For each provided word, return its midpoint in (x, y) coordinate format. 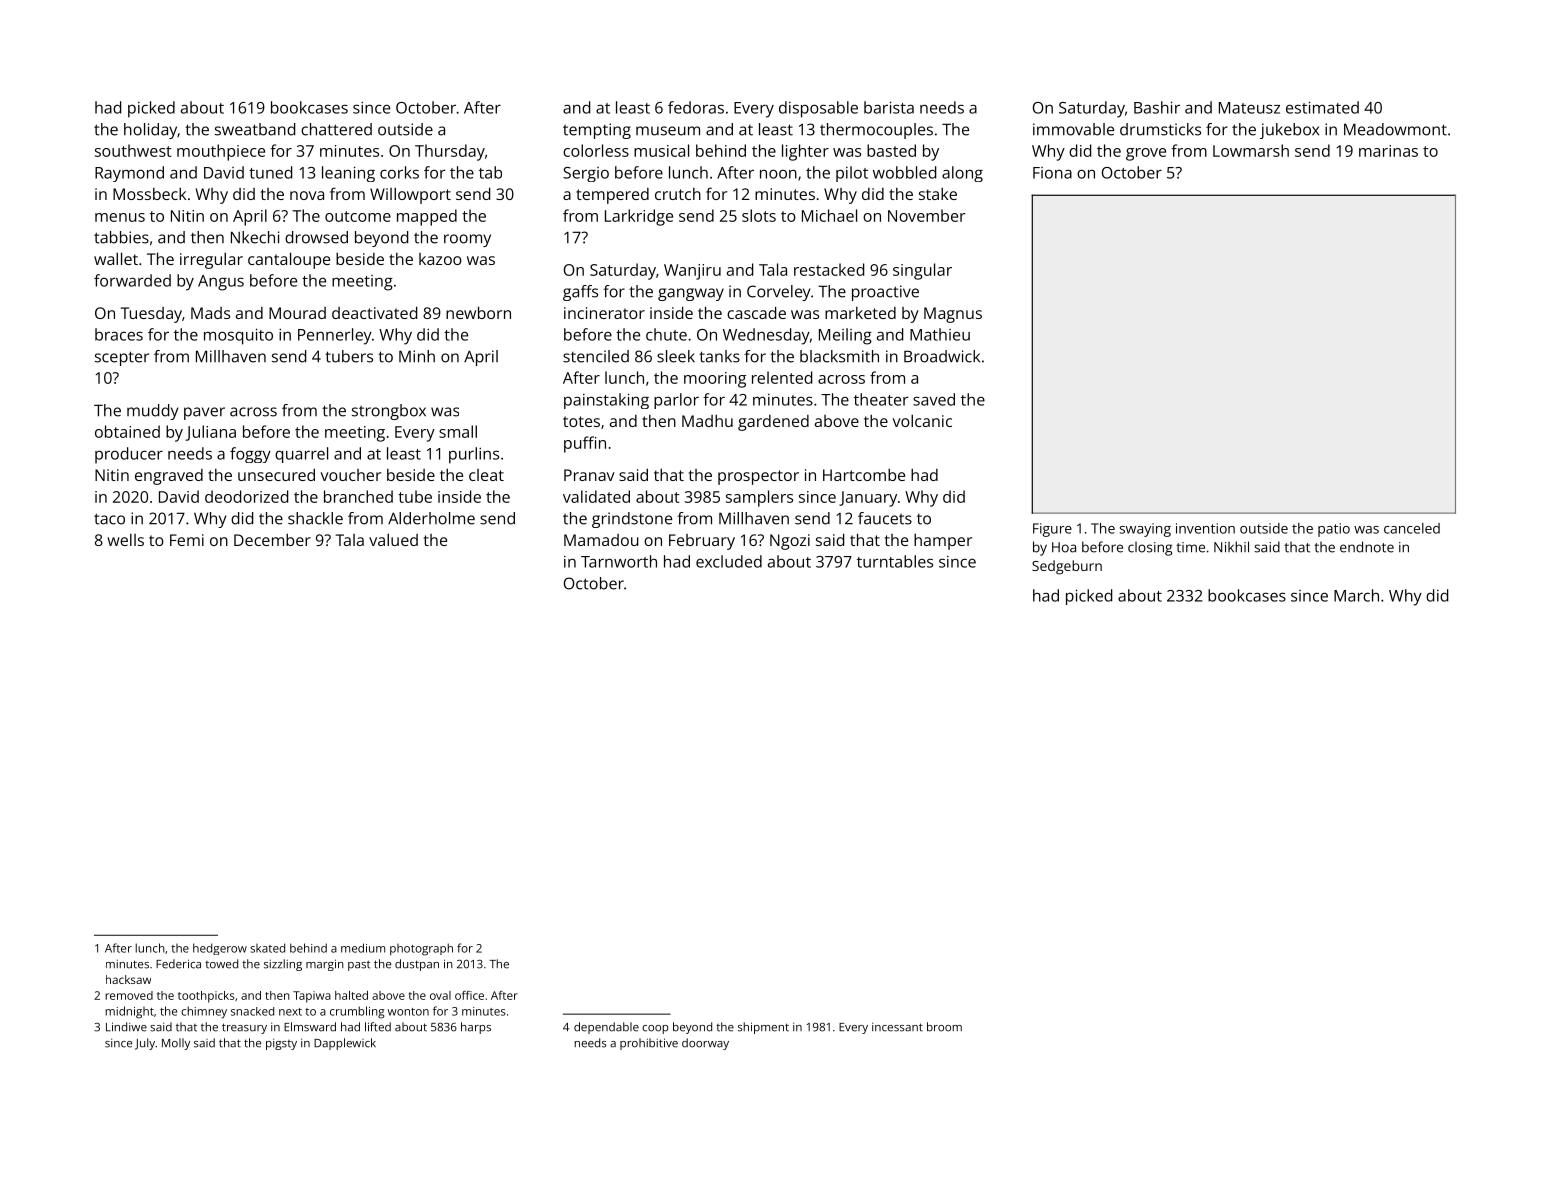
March (1356, 595)
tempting (597, 131)
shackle (315, 518)
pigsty (281, 1044)
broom (944, 1027)
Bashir (1157, 107)
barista (889, 107)
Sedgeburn (1067, 567)
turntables (895, 561)
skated (267, 948)
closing (1150, 548)
